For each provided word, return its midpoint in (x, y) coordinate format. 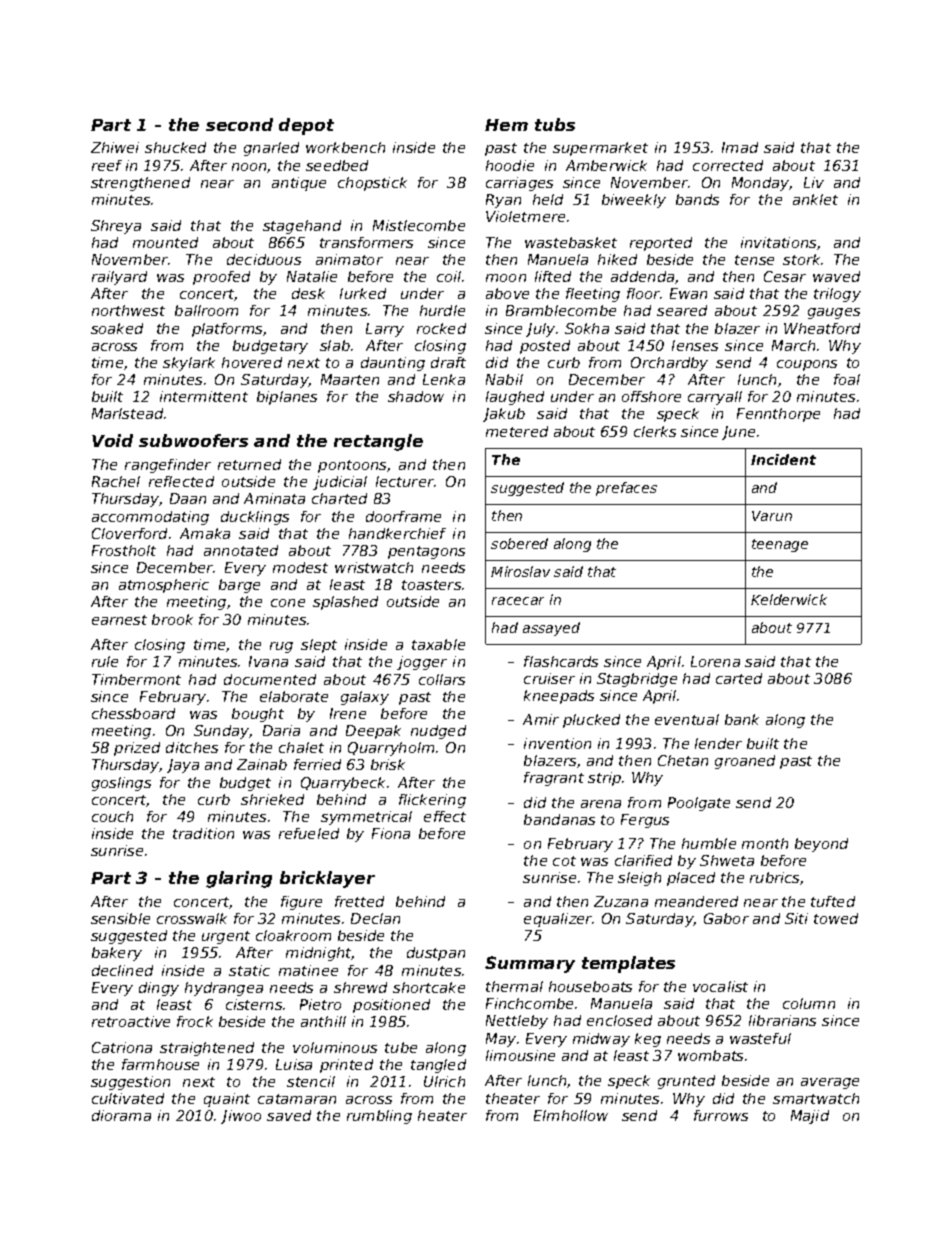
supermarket (600, 149)
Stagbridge (637, 680)
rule (105, 661)
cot (564, 861)
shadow (416, 396)
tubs (555, 124)
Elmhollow (571, 1115)
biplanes (287, 398)
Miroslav (520, 571)
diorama (121, 1115)
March (793, 345)
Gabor (726, 918)
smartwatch (816, 1098)
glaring (239, 879)
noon (250, 168)
